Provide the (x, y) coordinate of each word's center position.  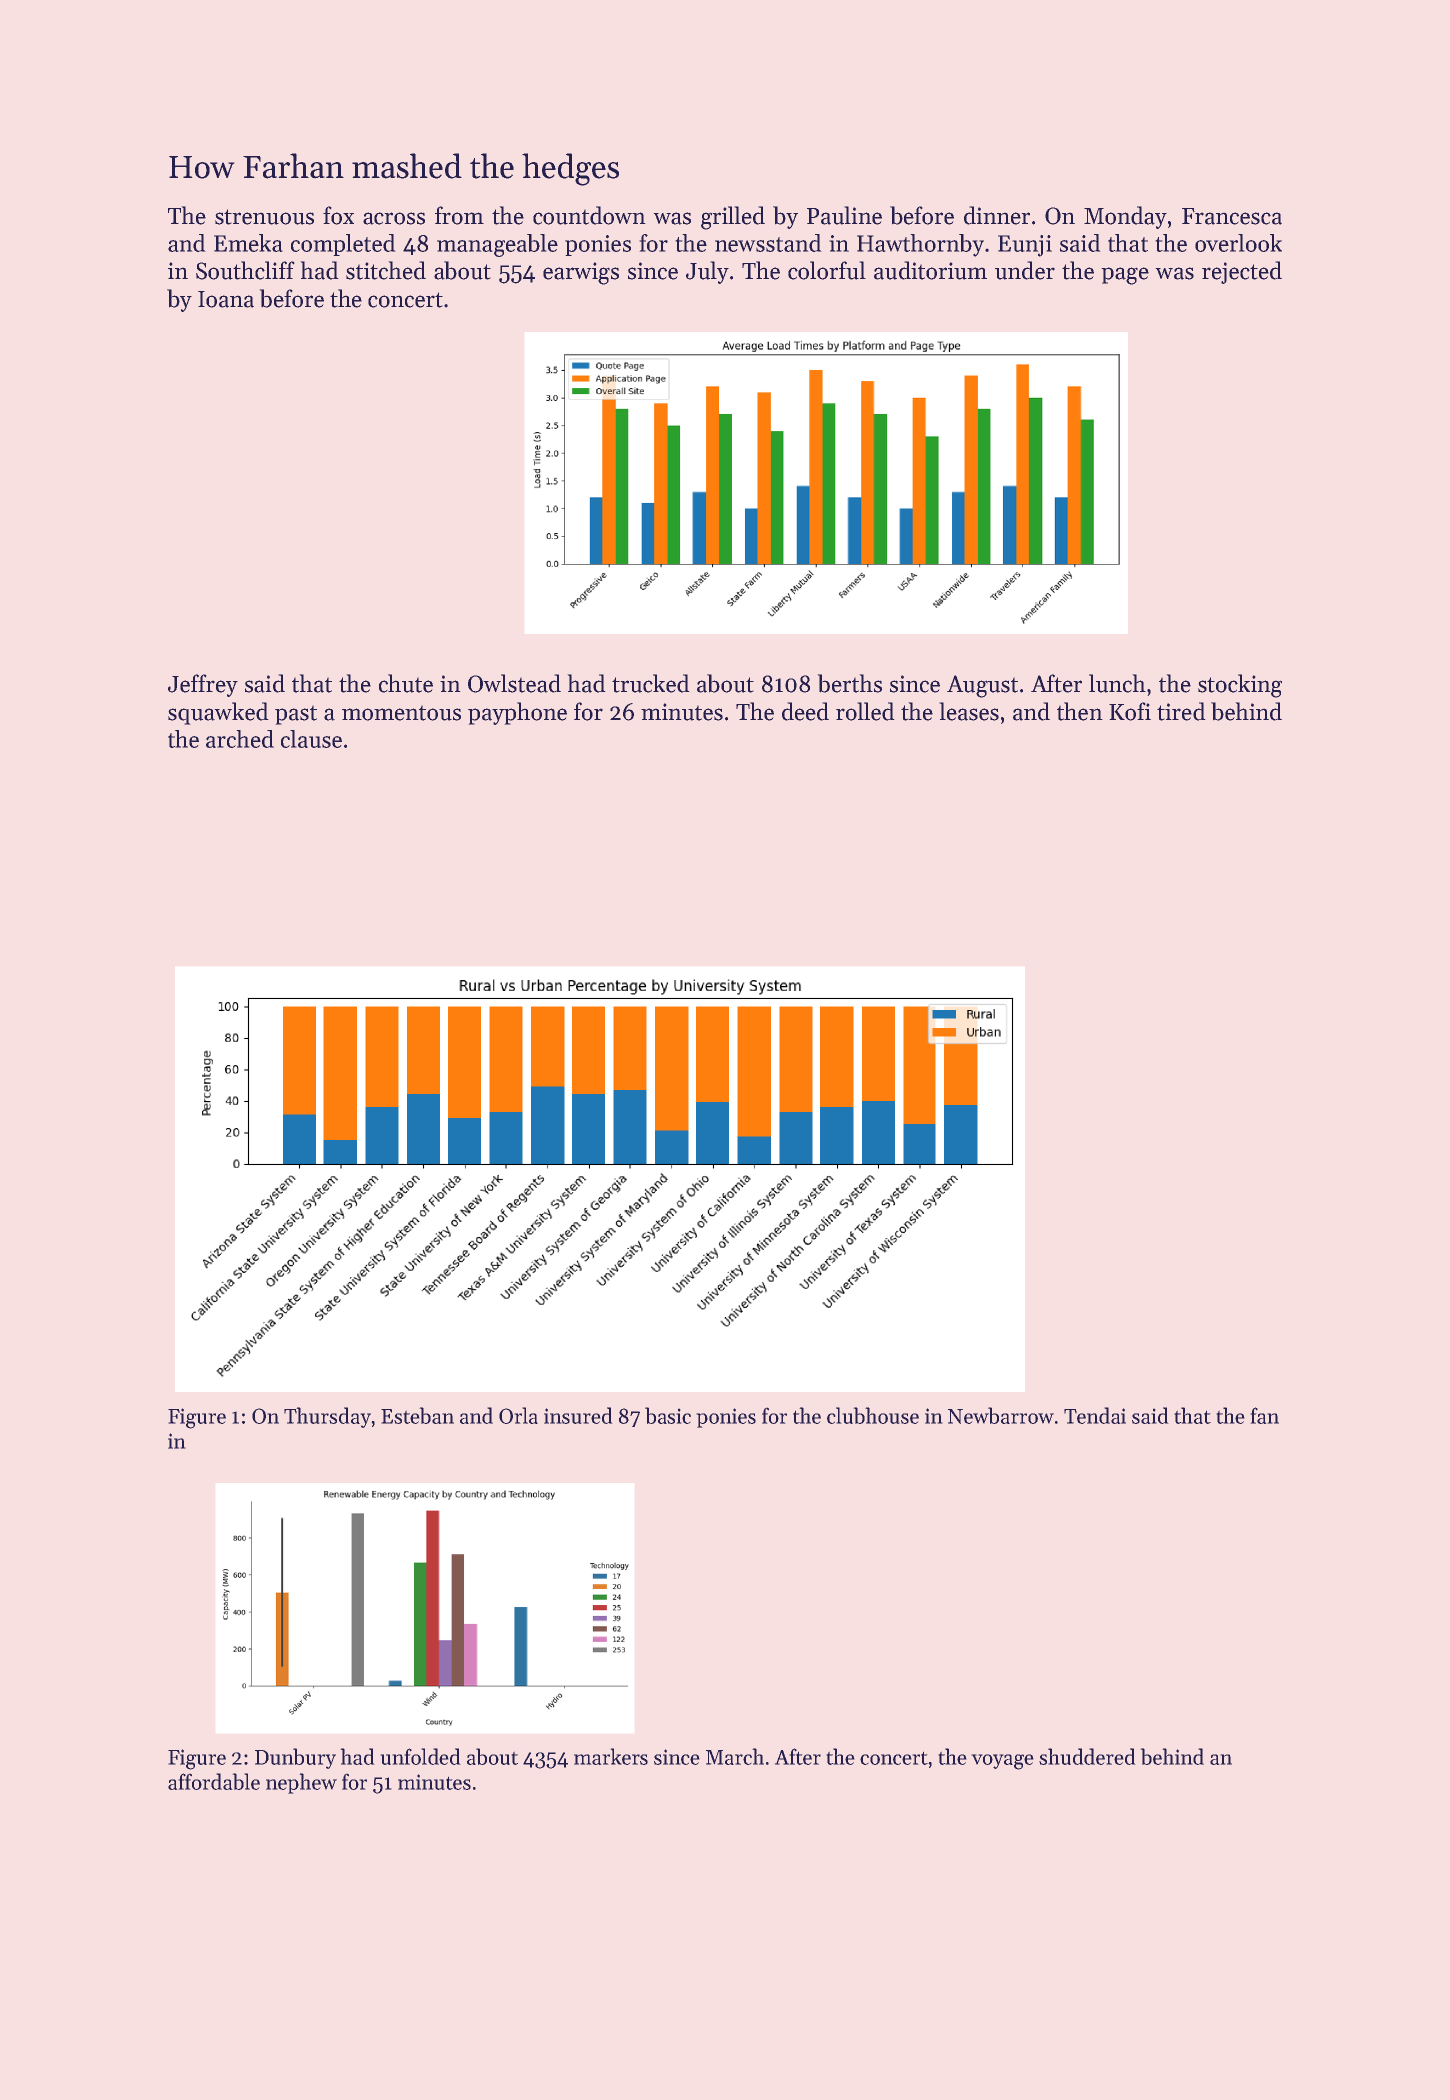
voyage (1002, 1762)
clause (311, 739)
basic (668, 1415)
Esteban (417, 1415)
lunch (1117, 683)
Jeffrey (203, 685)
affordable (214, 1781)
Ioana (226, 299)
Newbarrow (1001, 1415)
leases (969, 711)
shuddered (1087, 1756)
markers (611, 1756)
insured (578, 1415)
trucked (651, 683)
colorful (827, 270)
